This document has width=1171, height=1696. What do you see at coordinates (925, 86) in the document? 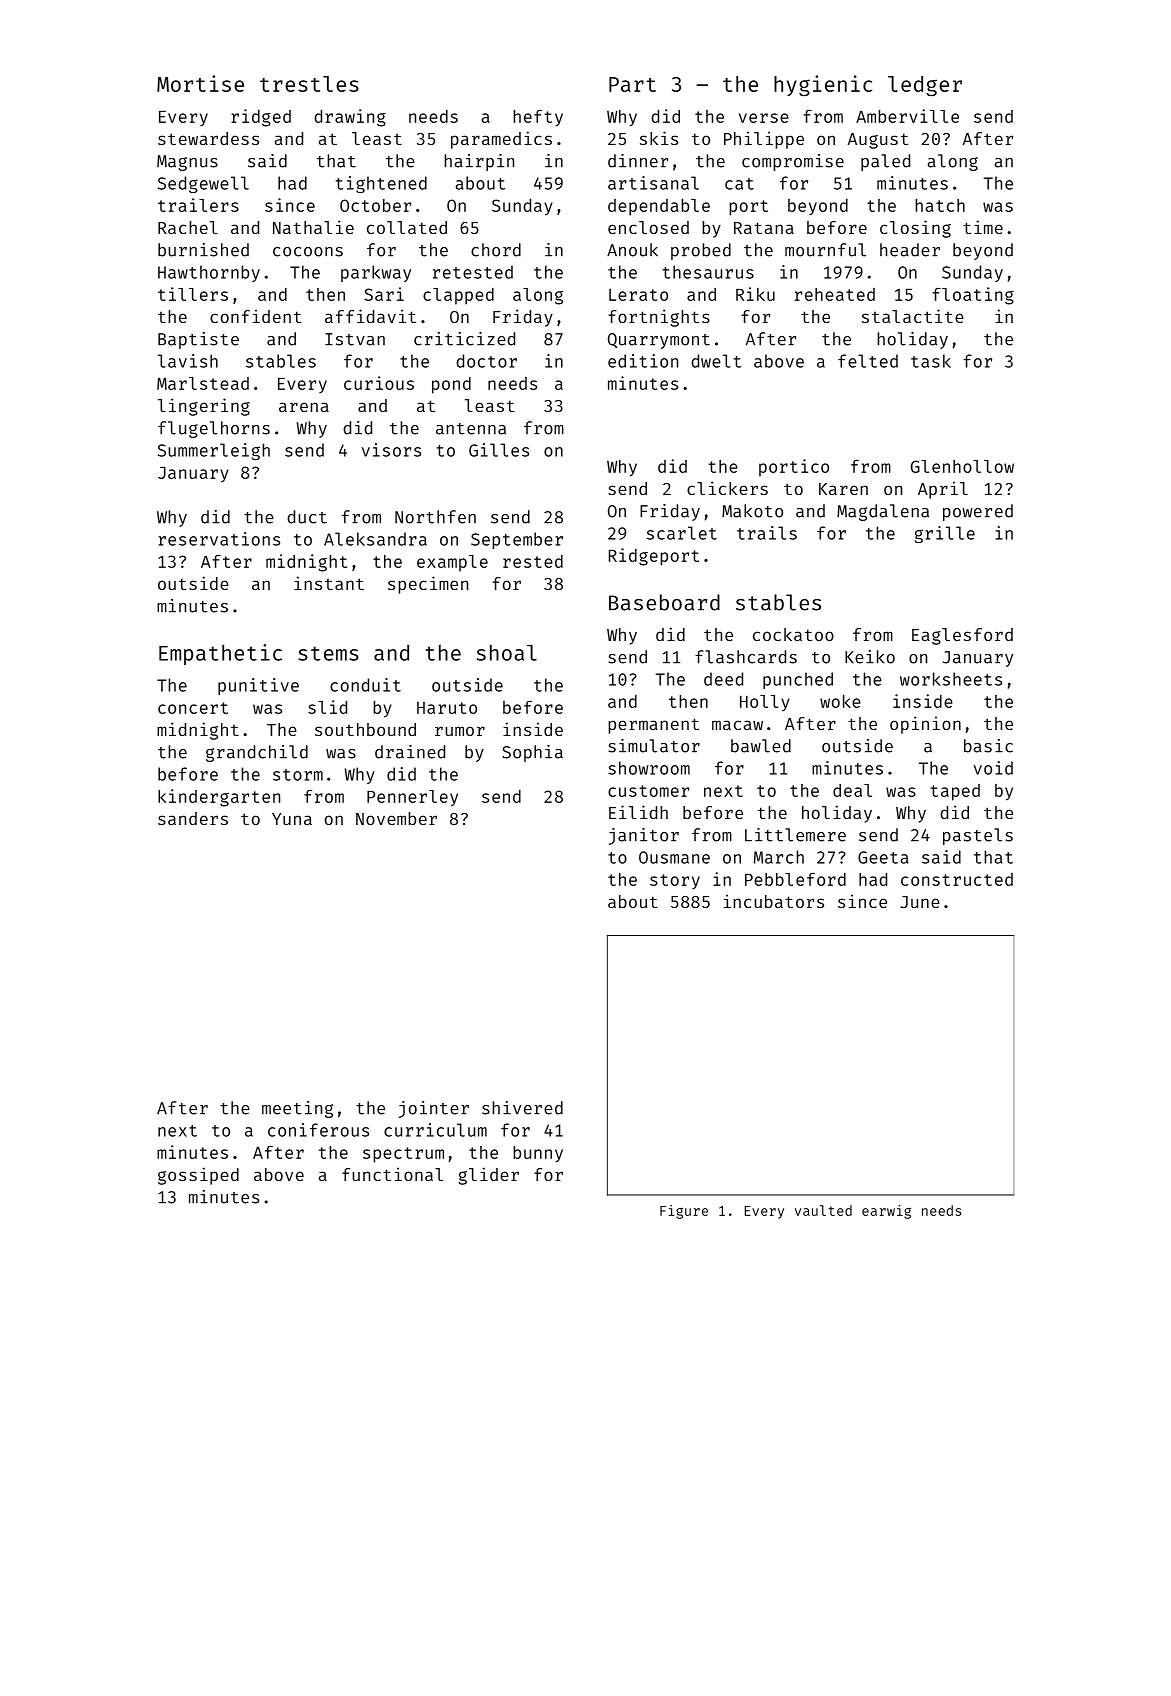
I see `ledger` at bounding box center [925, 86].
